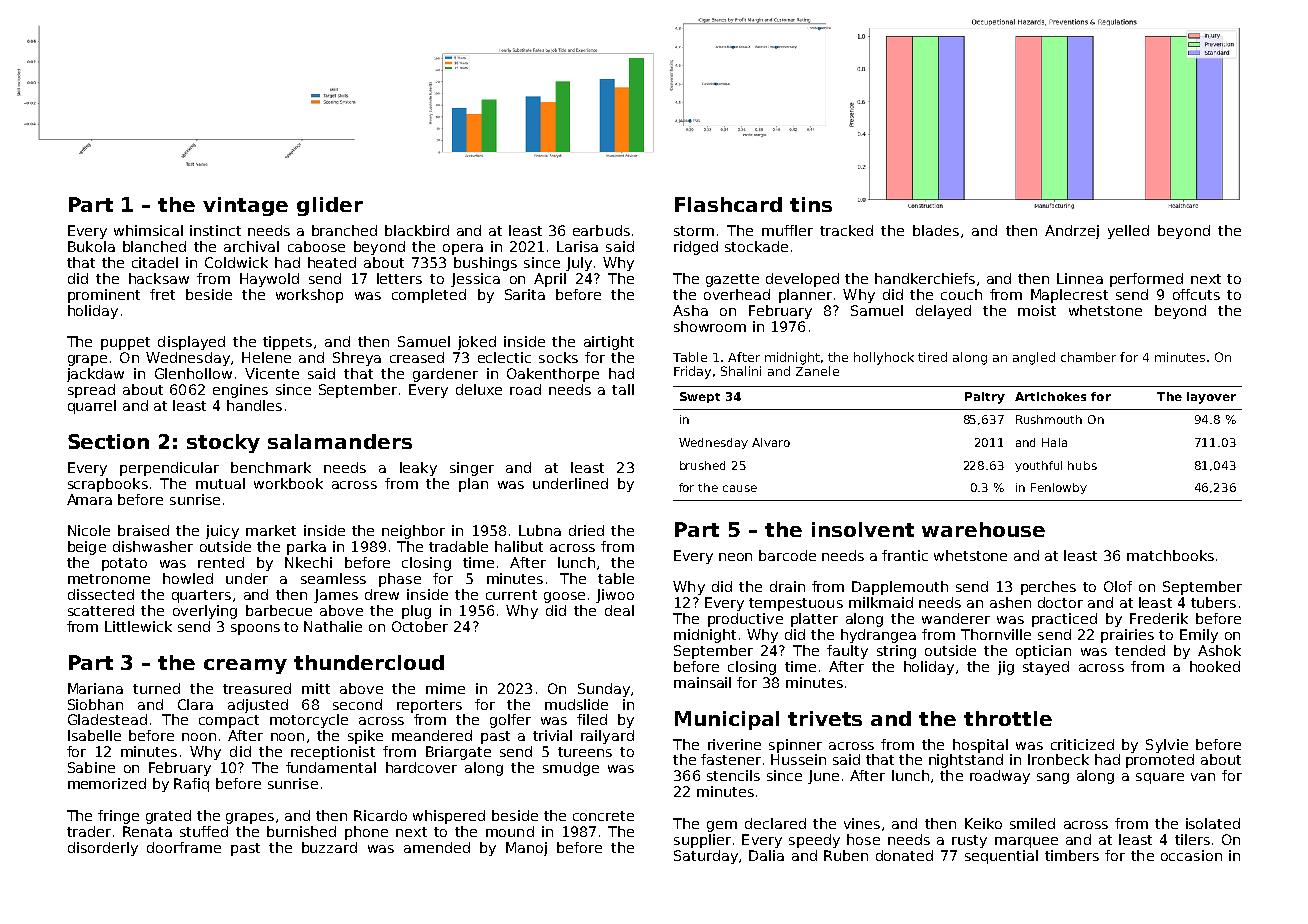  What do you see at coordinates (344, 230) in the screenshot?
I see `branched` at bounding box center [344, 230].
